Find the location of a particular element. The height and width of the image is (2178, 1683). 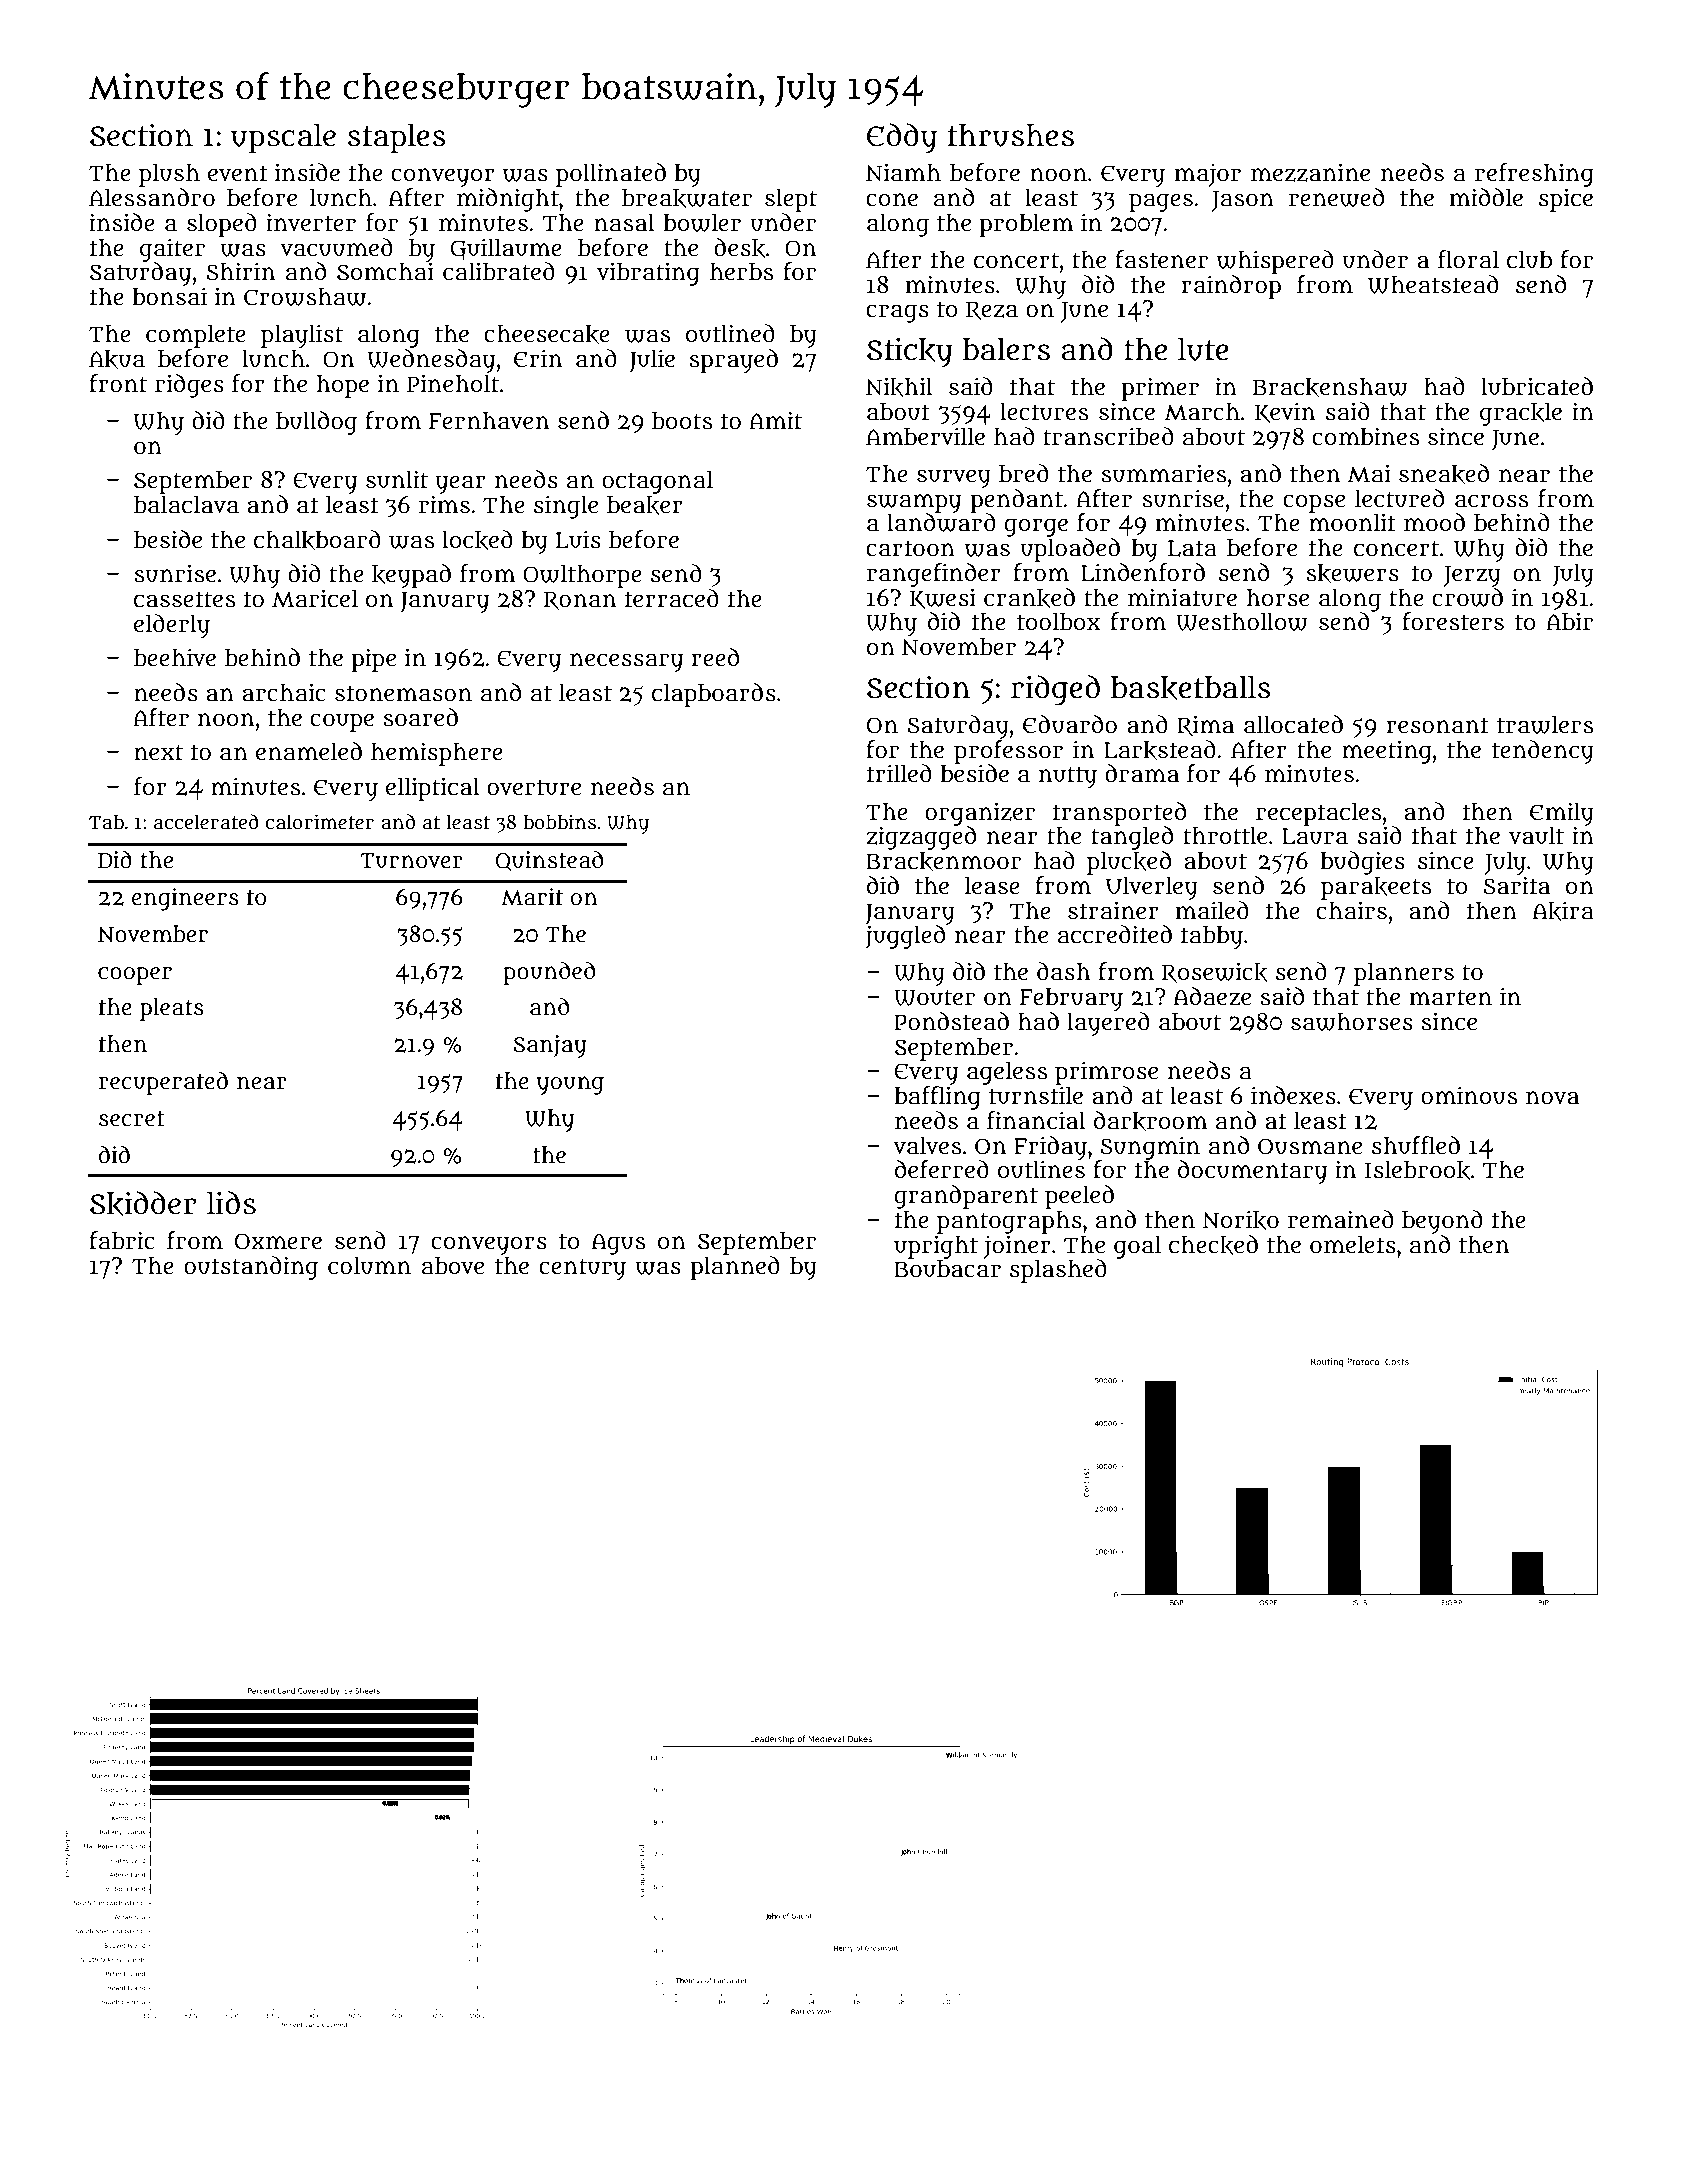

nutty is located at coordinates (1068, 777).
